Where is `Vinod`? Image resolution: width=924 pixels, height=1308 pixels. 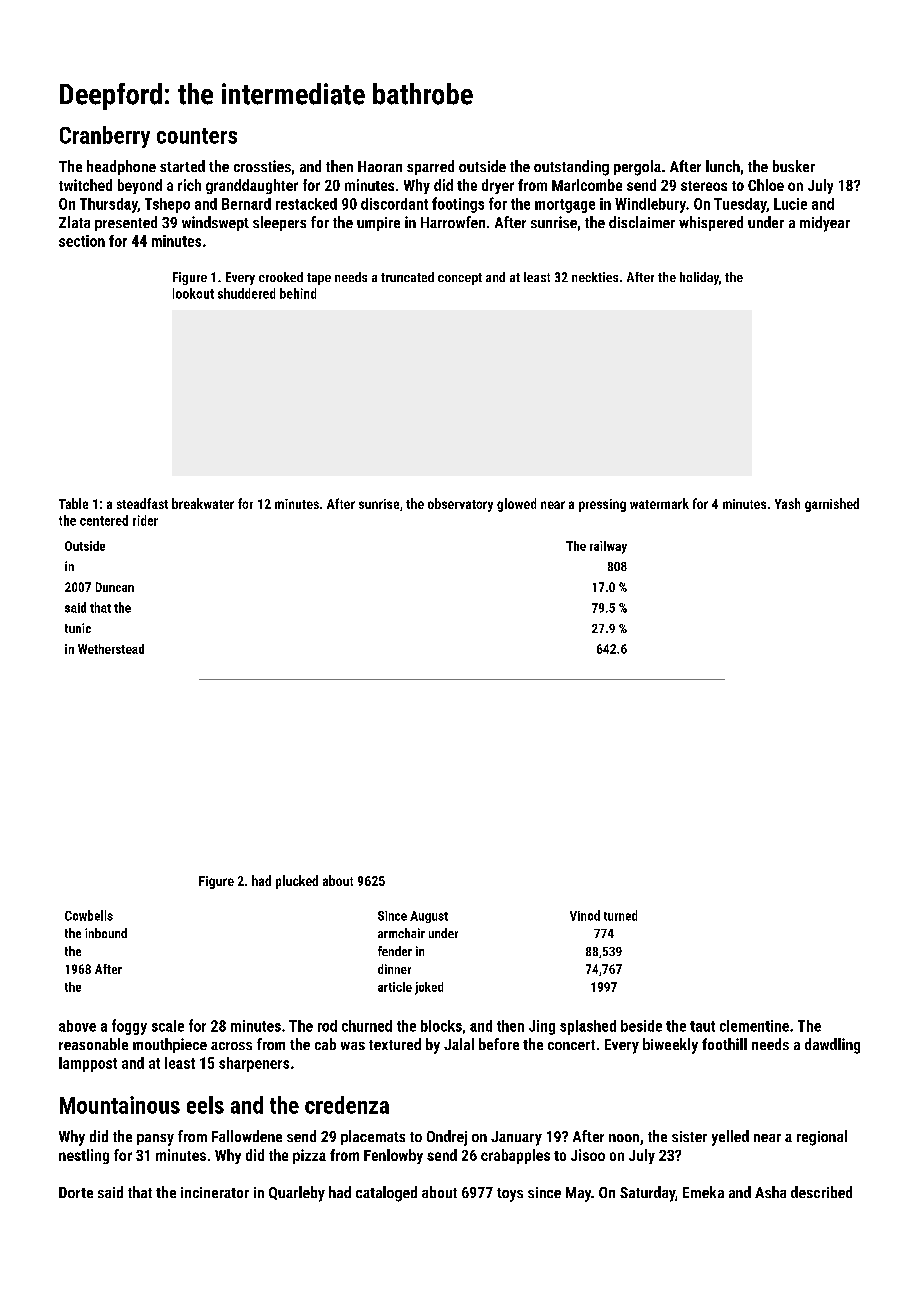 Vinod is located at coordinates (585, 915).
